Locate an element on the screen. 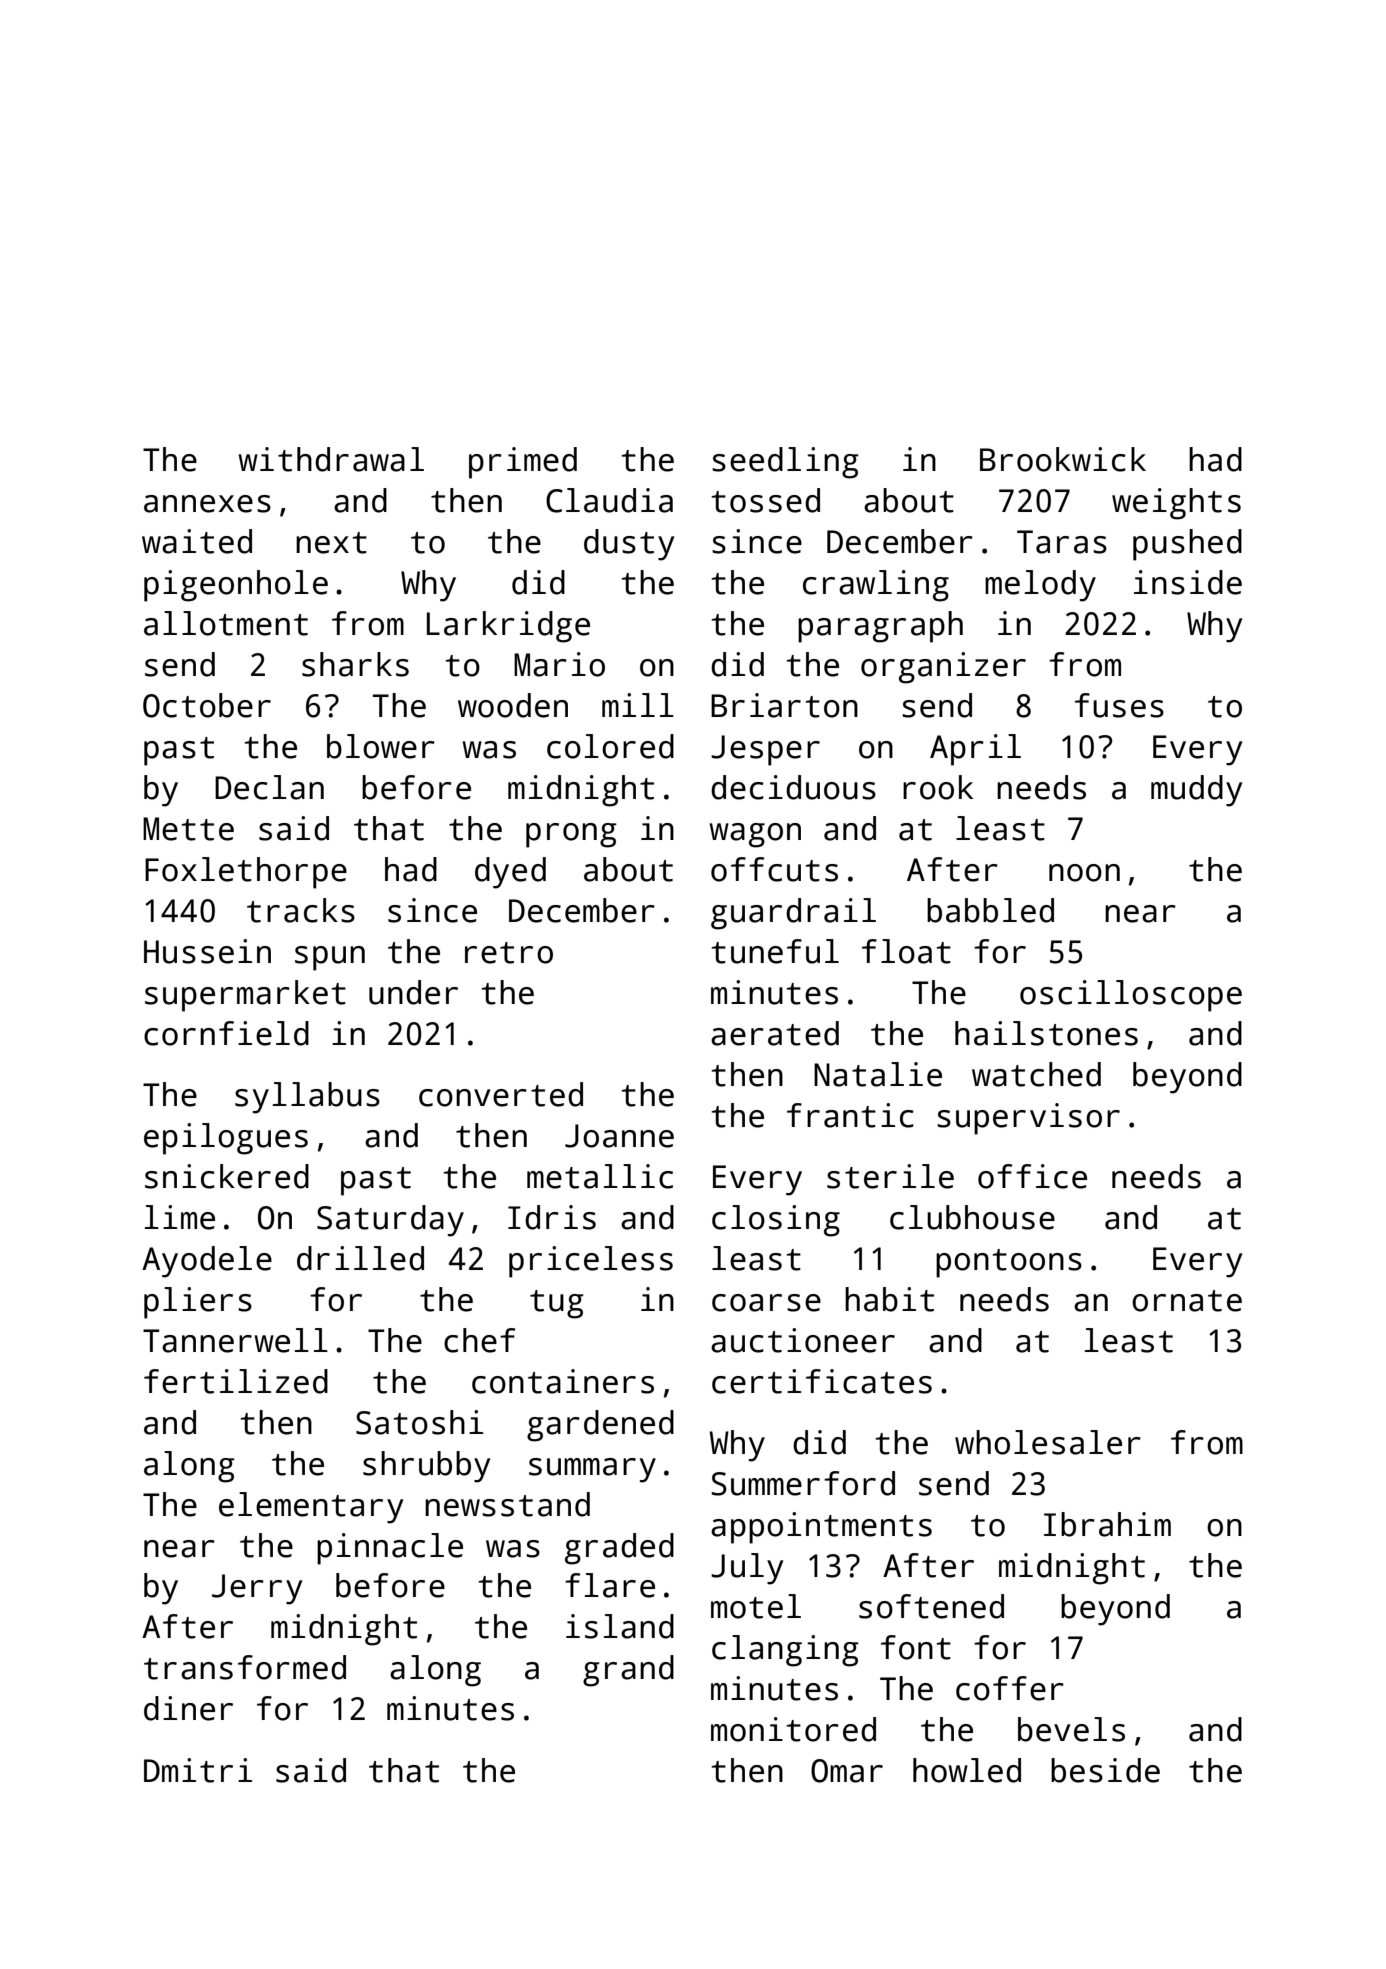 This screenshot has width=1386, height=1969. Larkridge is located at coordinates (508, 627).
